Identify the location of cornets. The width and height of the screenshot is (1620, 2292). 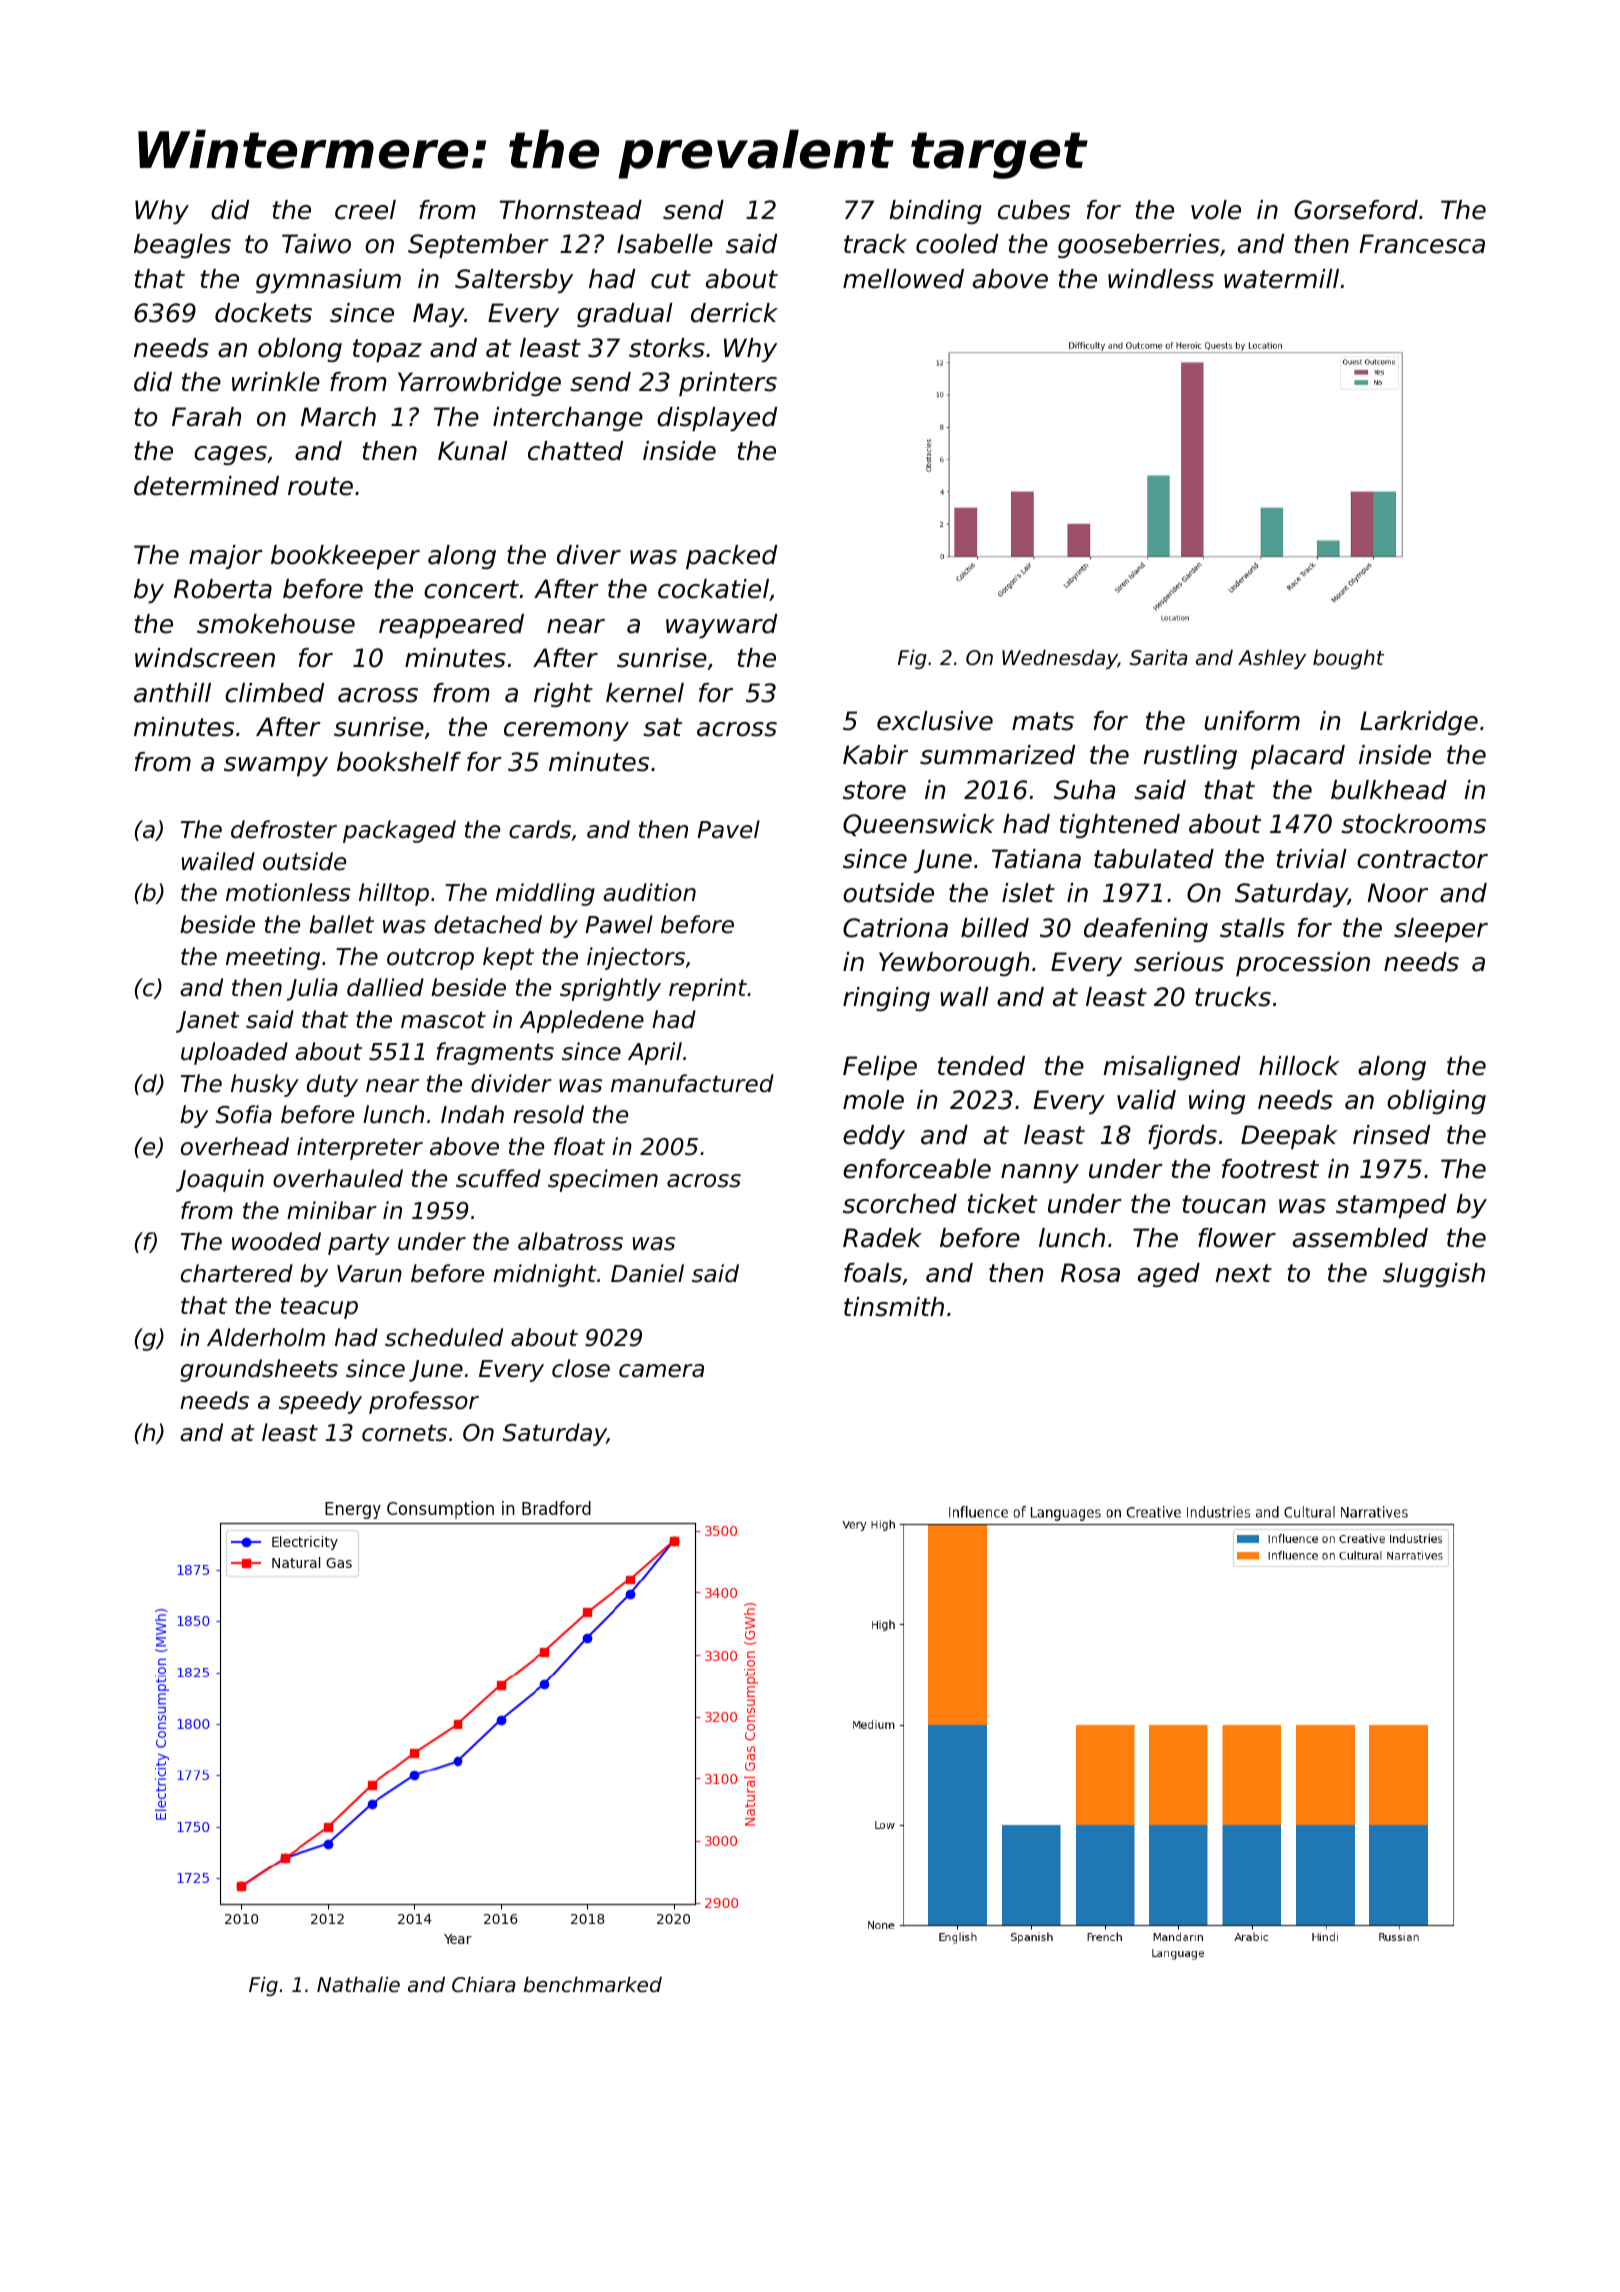
(404, 1433).
